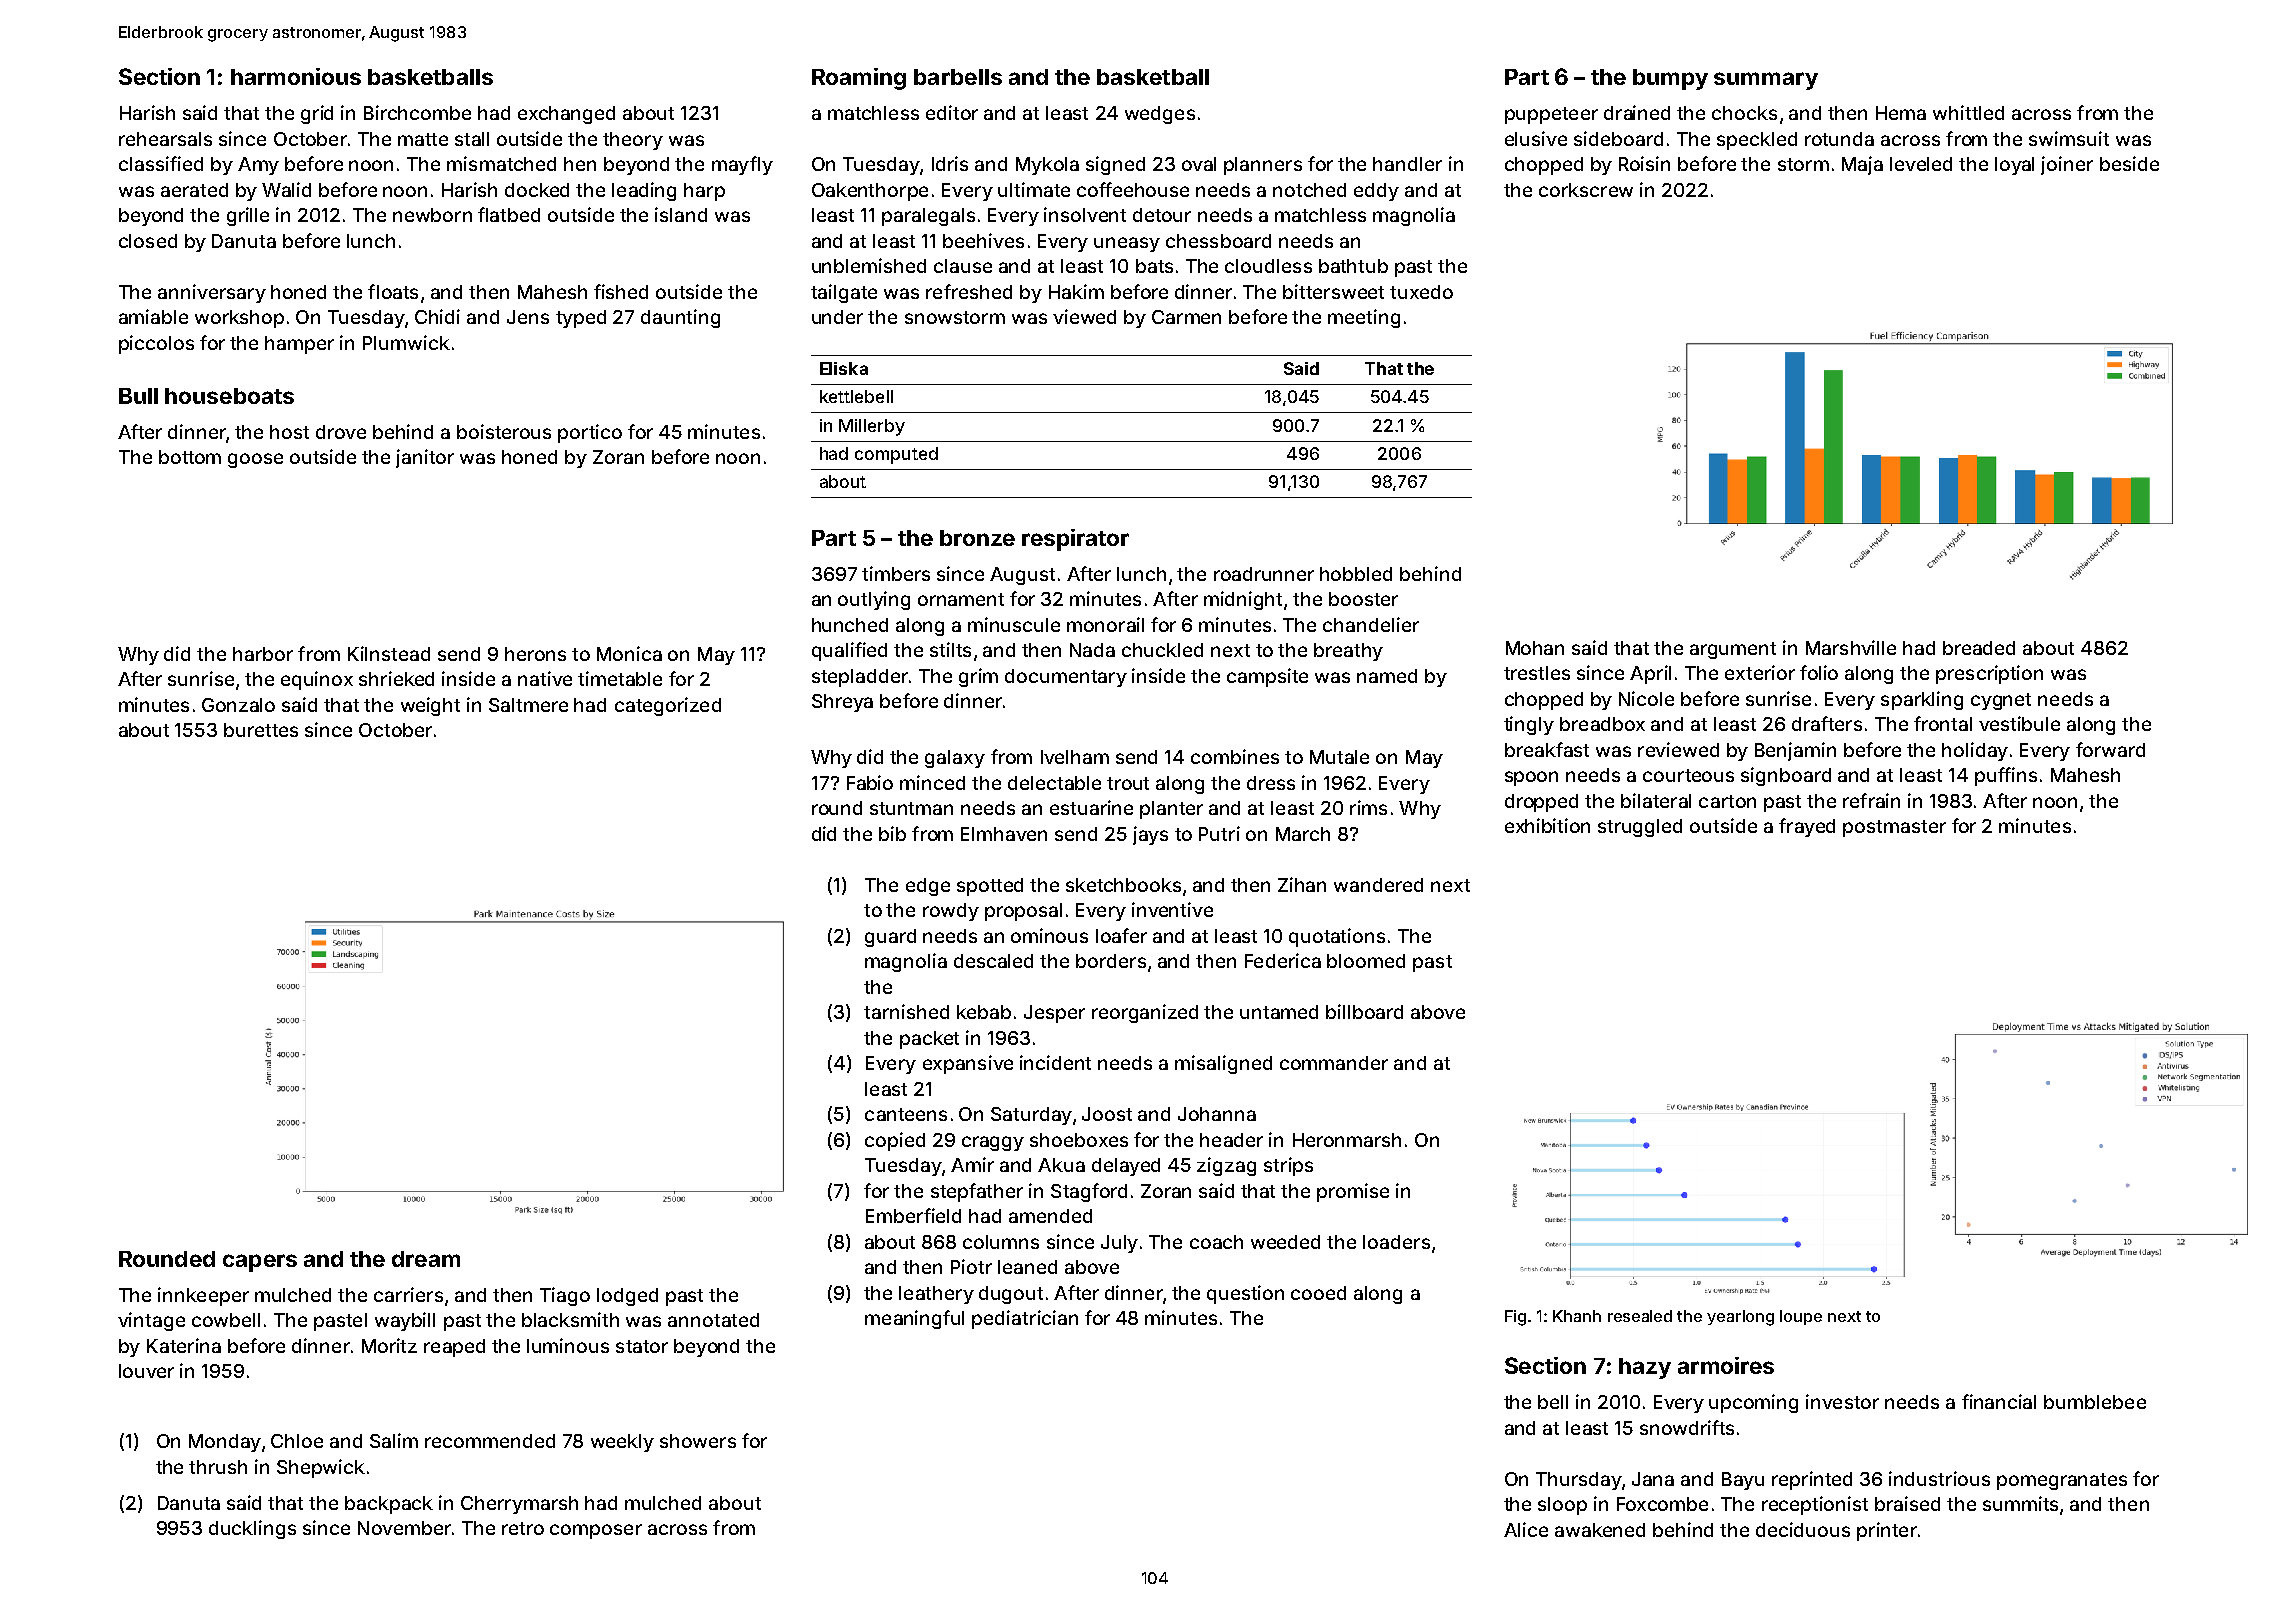 The width and height of the page is (2282, 1614). Describe the element at coordinates (1894, 828) in the page. I see `postmaster` at that location.
